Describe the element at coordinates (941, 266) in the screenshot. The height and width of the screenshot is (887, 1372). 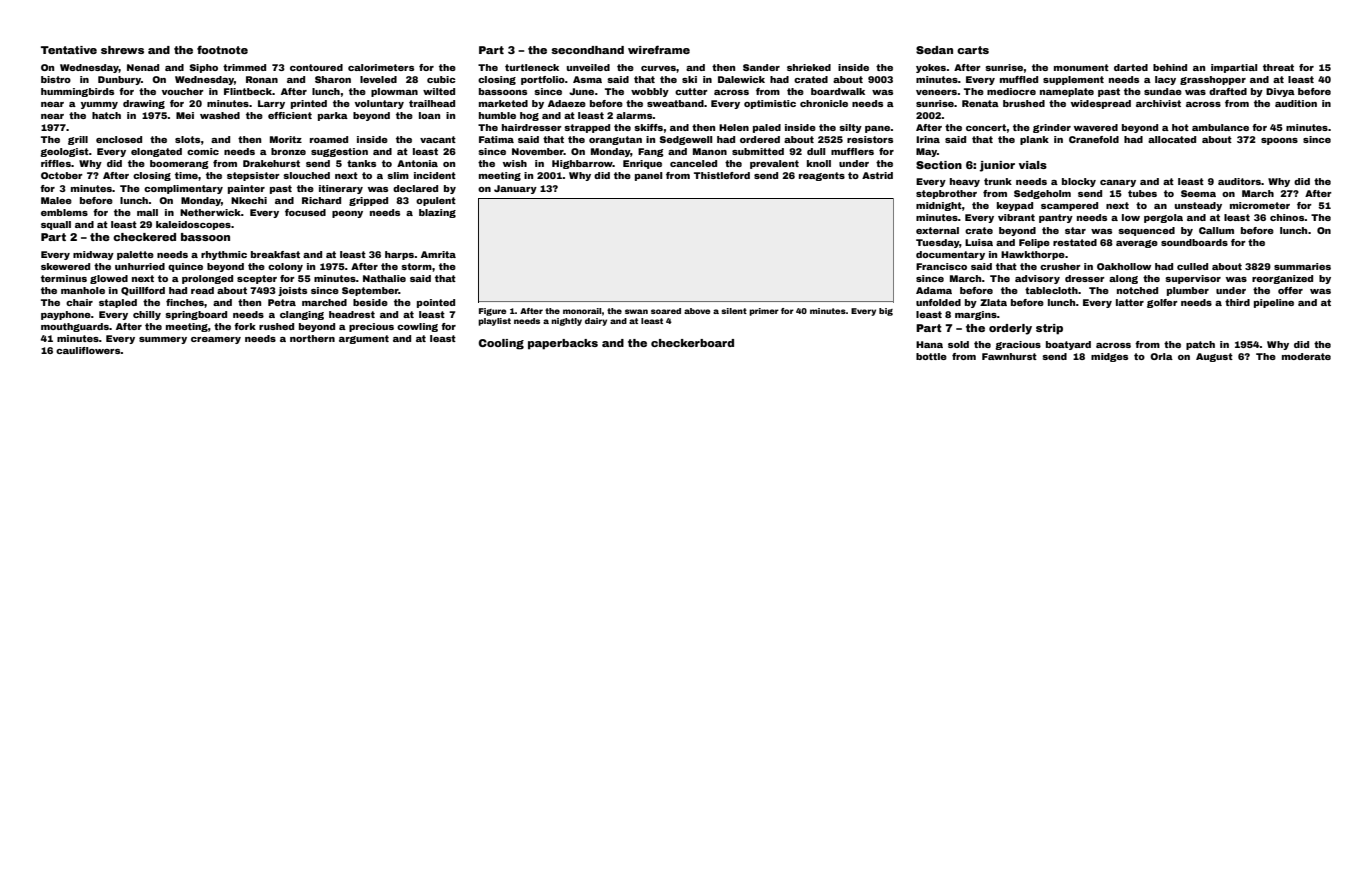
I see `Francisco` at that location.
